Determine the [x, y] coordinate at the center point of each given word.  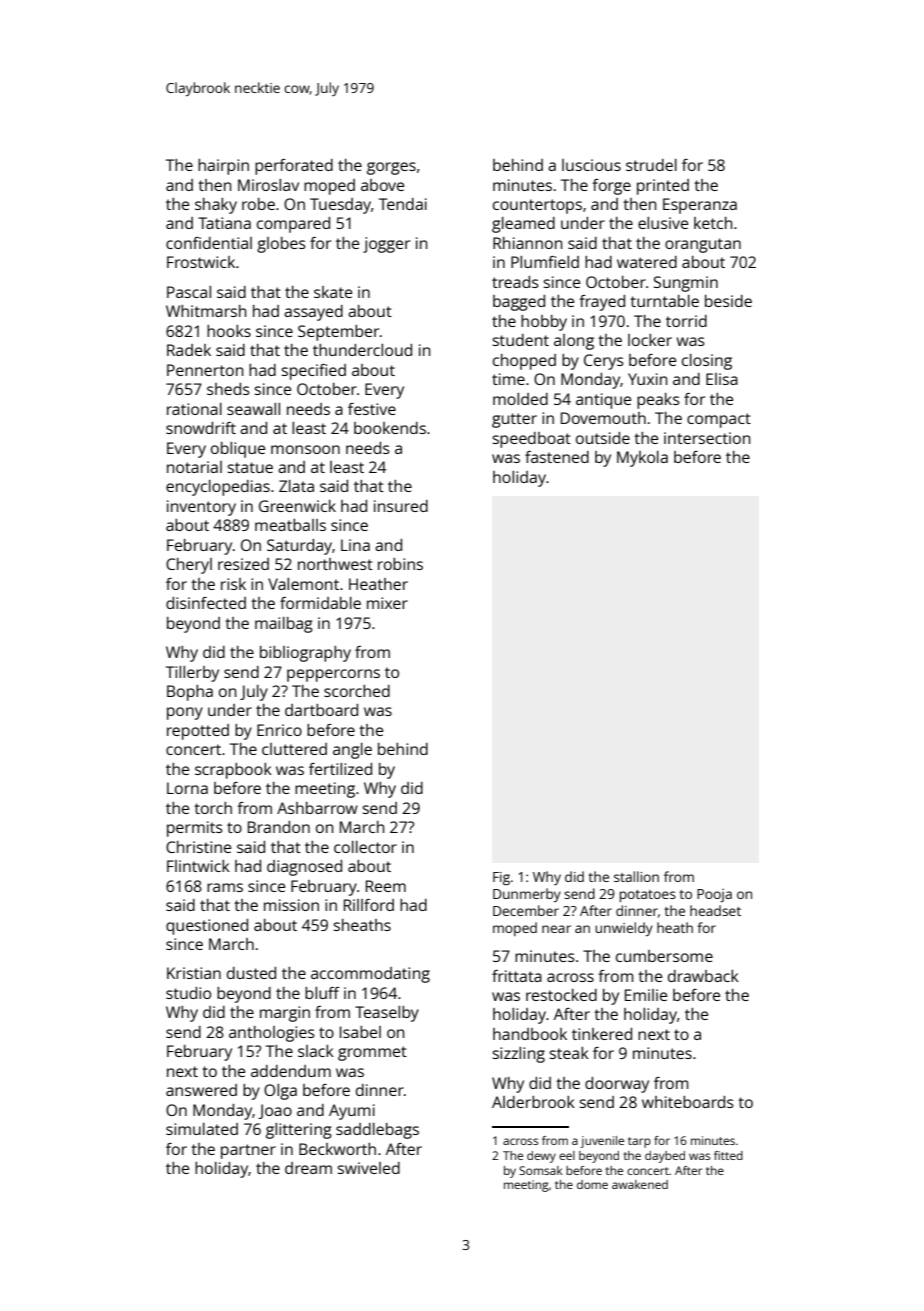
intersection [707, 438]
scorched [357, 691]
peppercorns [333, 675]
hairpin [223, 167]
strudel [651, 165]
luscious [591, 165]
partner [248, 1151]
